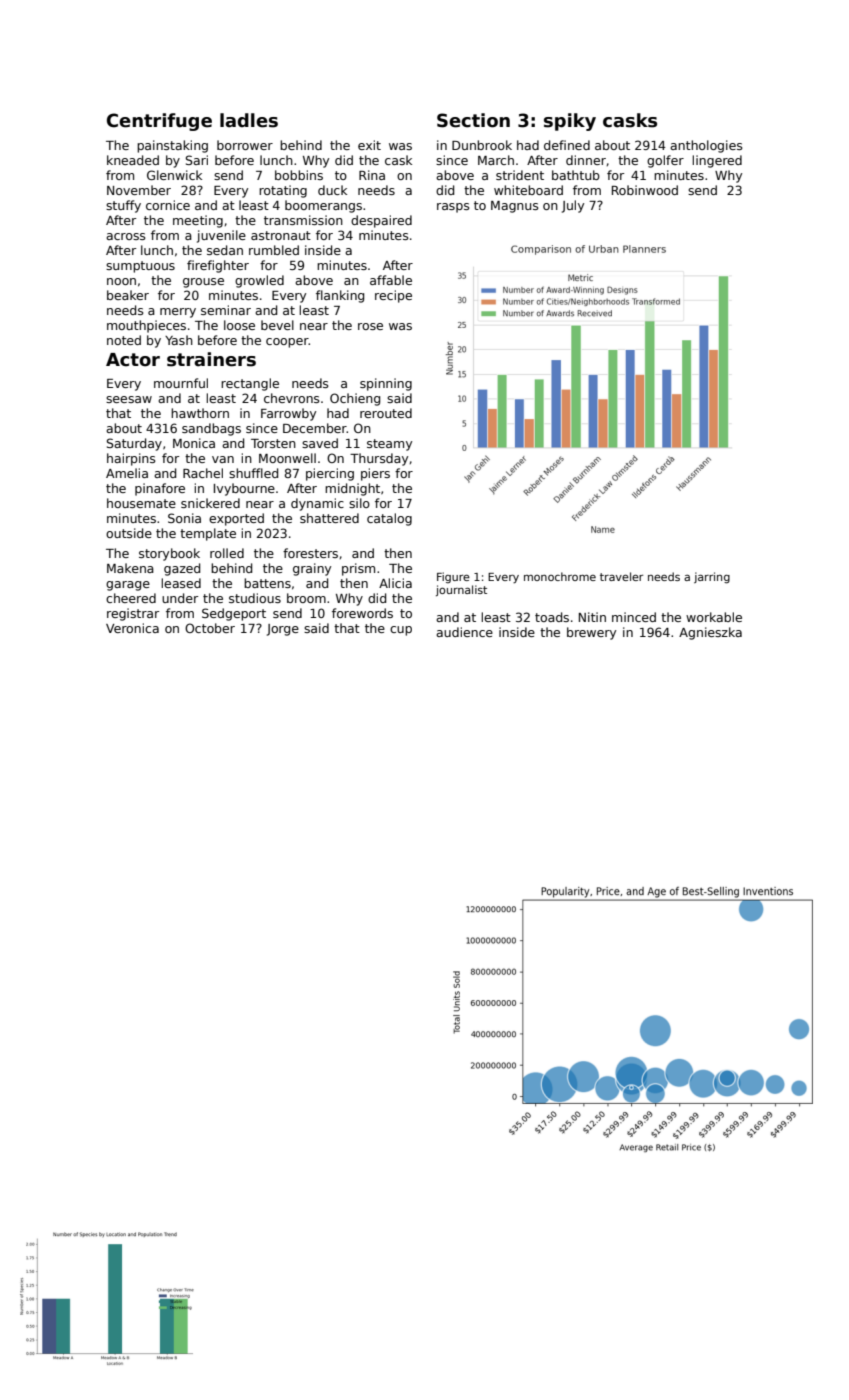 The width and height of the screenshot is (849, 1400). What do you see at coordinates (391, 280) in the screenshot?
I see `affable` at bounding box center [391, 280].
